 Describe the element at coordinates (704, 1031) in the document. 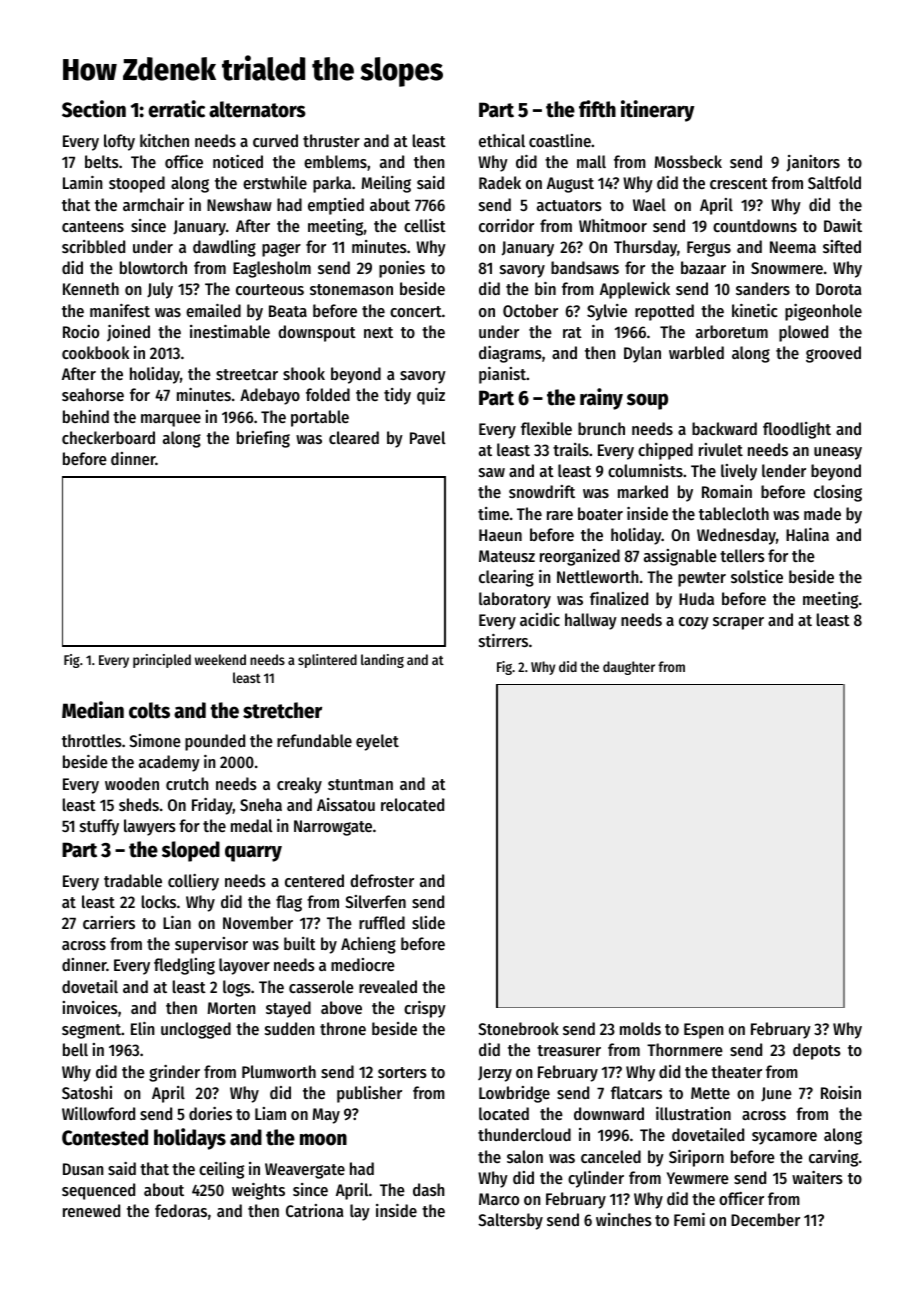

I see `Espen` at that location.
